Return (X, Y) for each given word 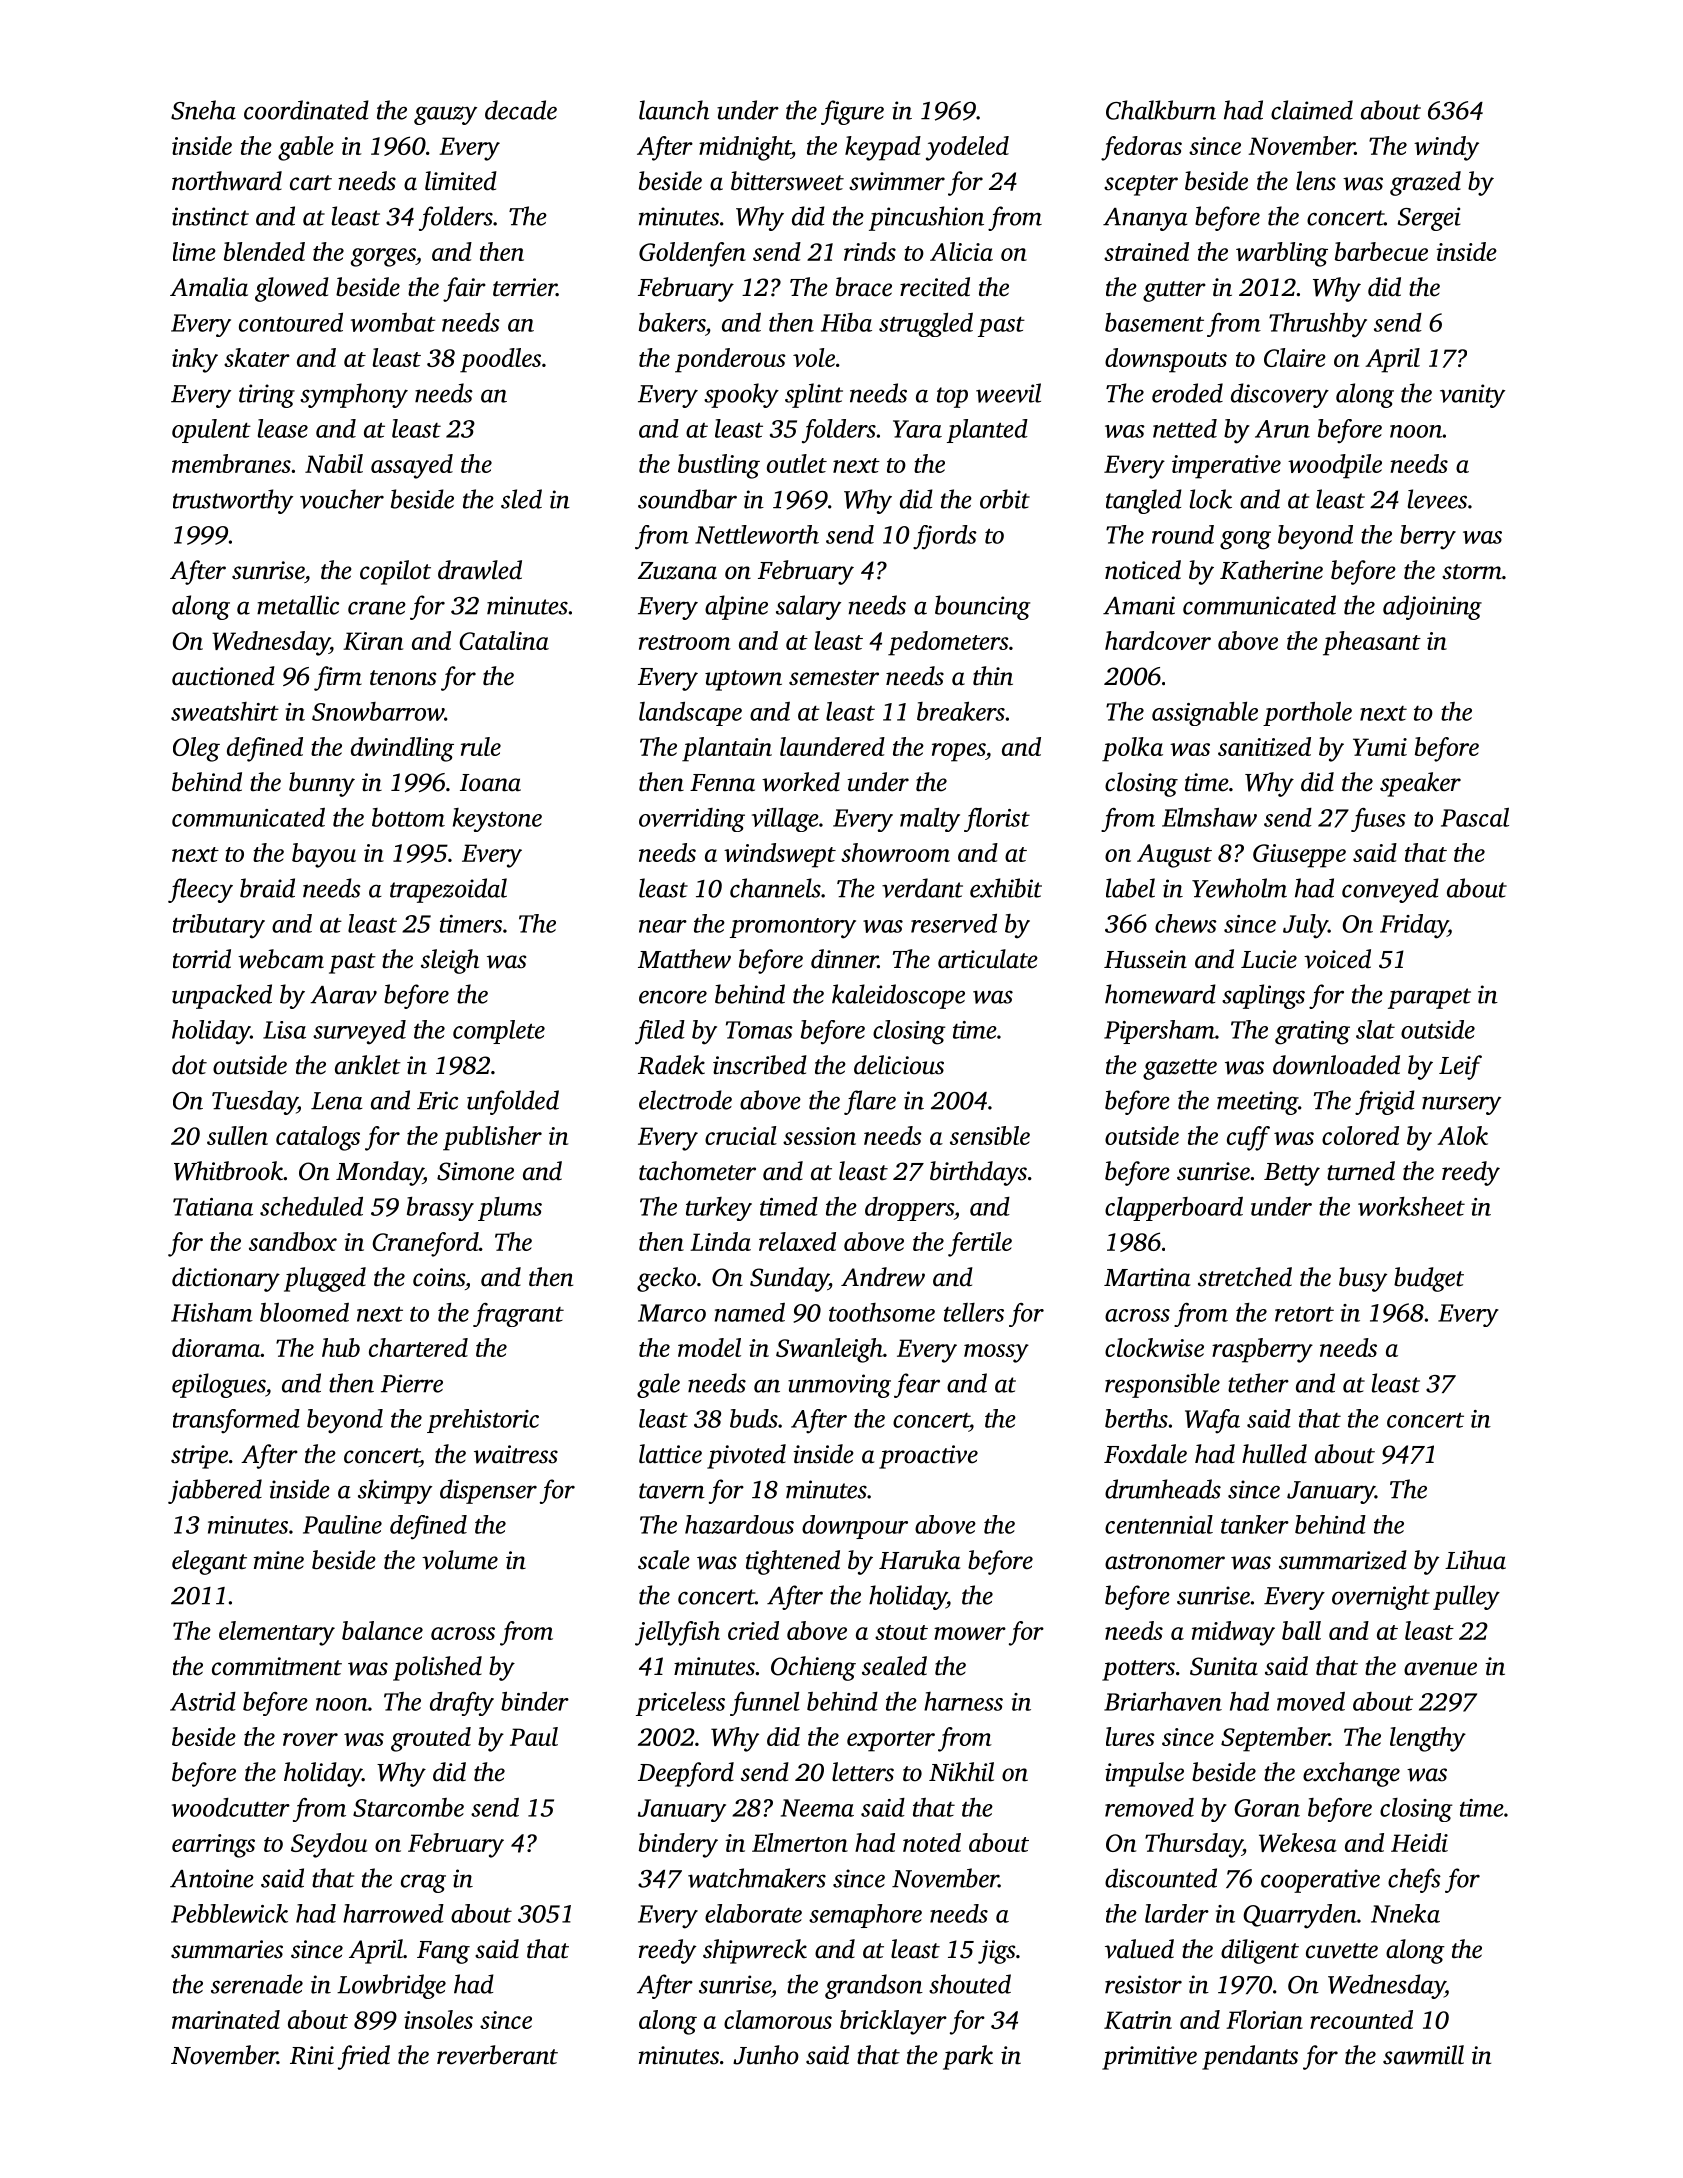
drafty (462, 1704)
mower (970, 1633)
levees (1437, 499)
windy (1446, 148)
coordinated (306, 110)
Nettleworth (757, 534)
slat (1375, 1029)
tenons (403, 678)
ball (1301, 1630)
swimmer (897, 181)
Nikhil (961, 1772)
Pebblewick (229, 1913)
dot (189, 1065)
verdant (922, 888)
